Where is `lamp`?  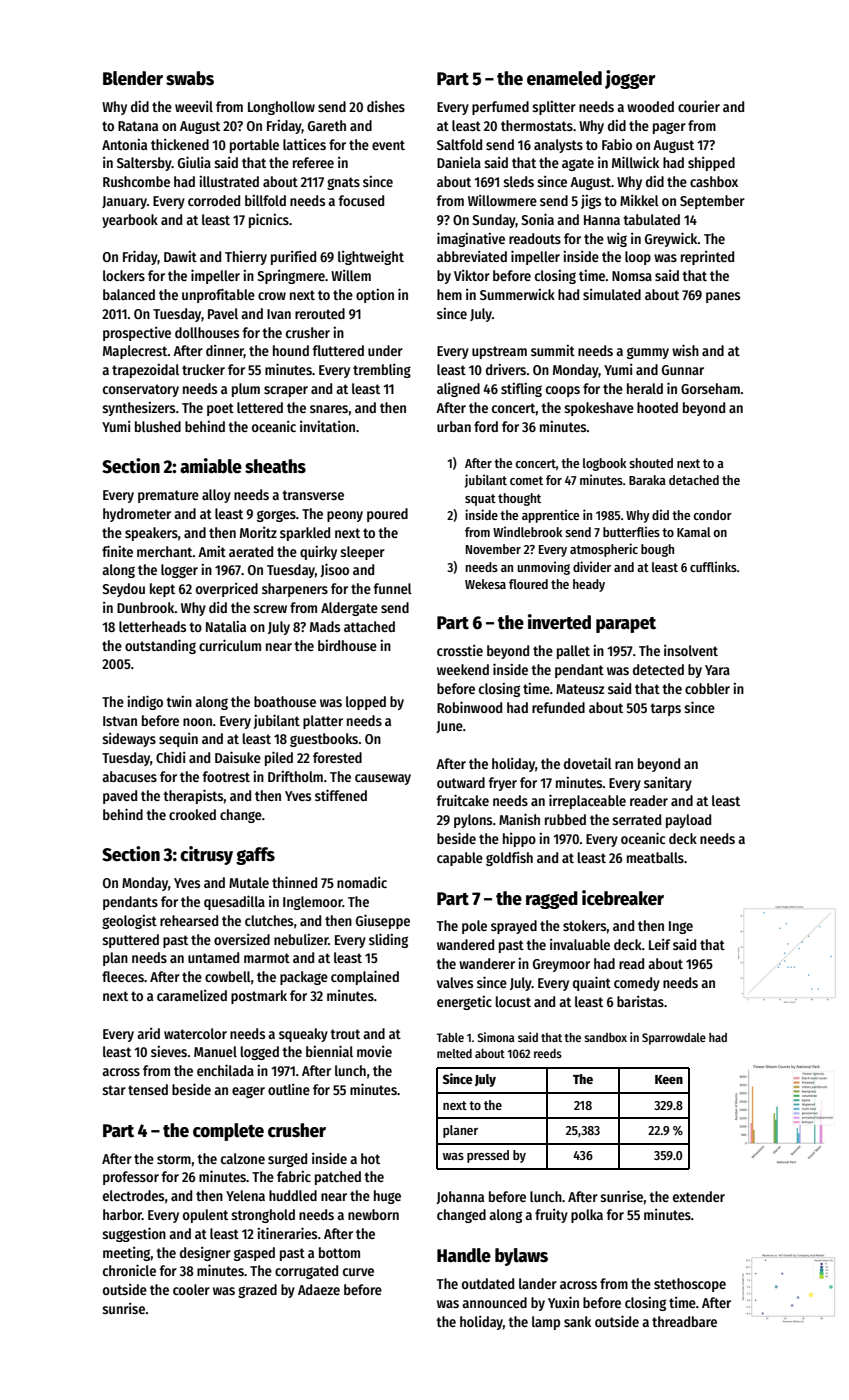
lamp is located at coordinates (546, 1323).
